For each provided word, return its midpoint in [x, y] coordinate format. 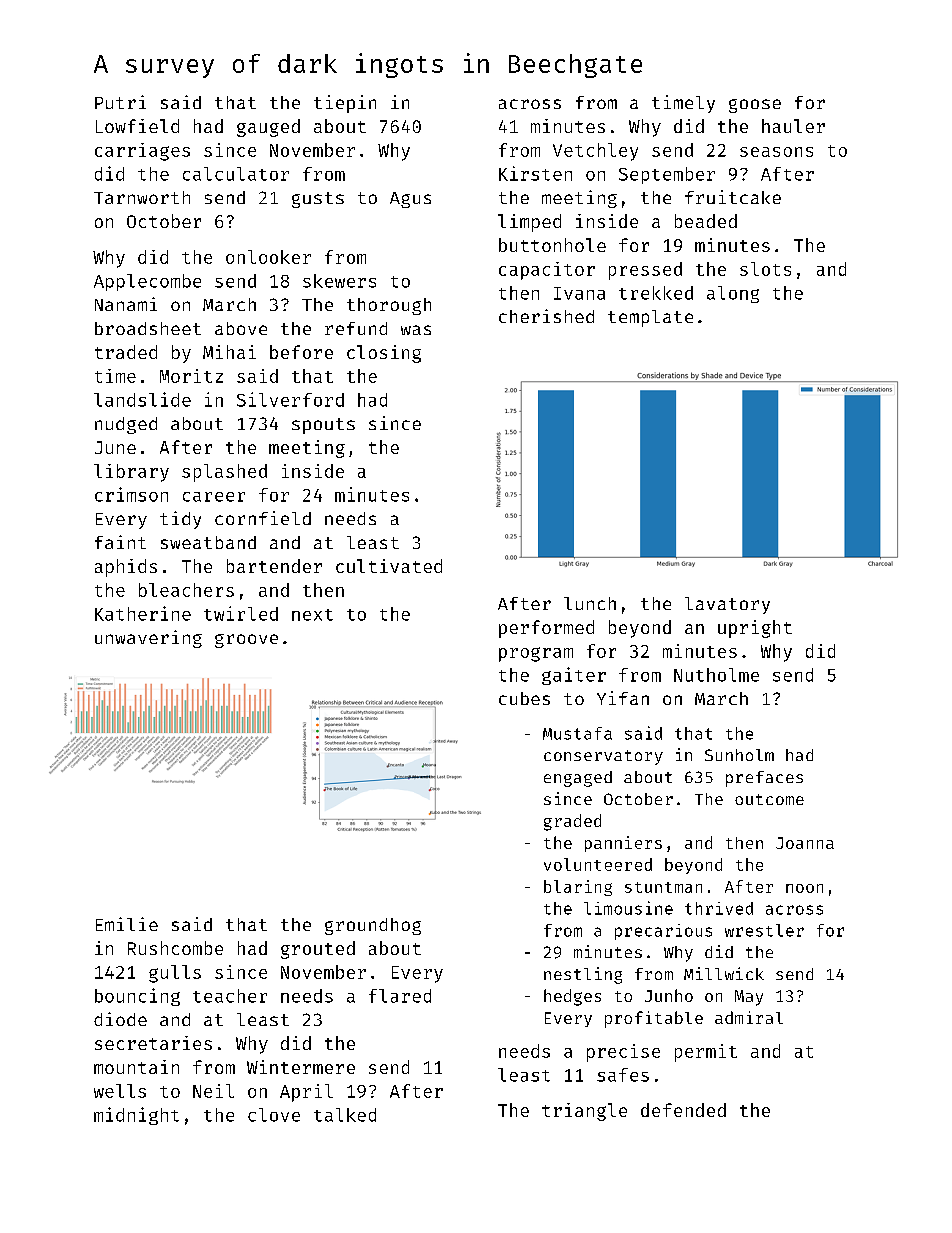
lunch [590, 603]
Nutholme [716, 675]
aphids [126, 568]
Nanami [126, 304]
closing [384, 354]
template [650, 318]
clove [274, 1115]
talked [345, 1115]
